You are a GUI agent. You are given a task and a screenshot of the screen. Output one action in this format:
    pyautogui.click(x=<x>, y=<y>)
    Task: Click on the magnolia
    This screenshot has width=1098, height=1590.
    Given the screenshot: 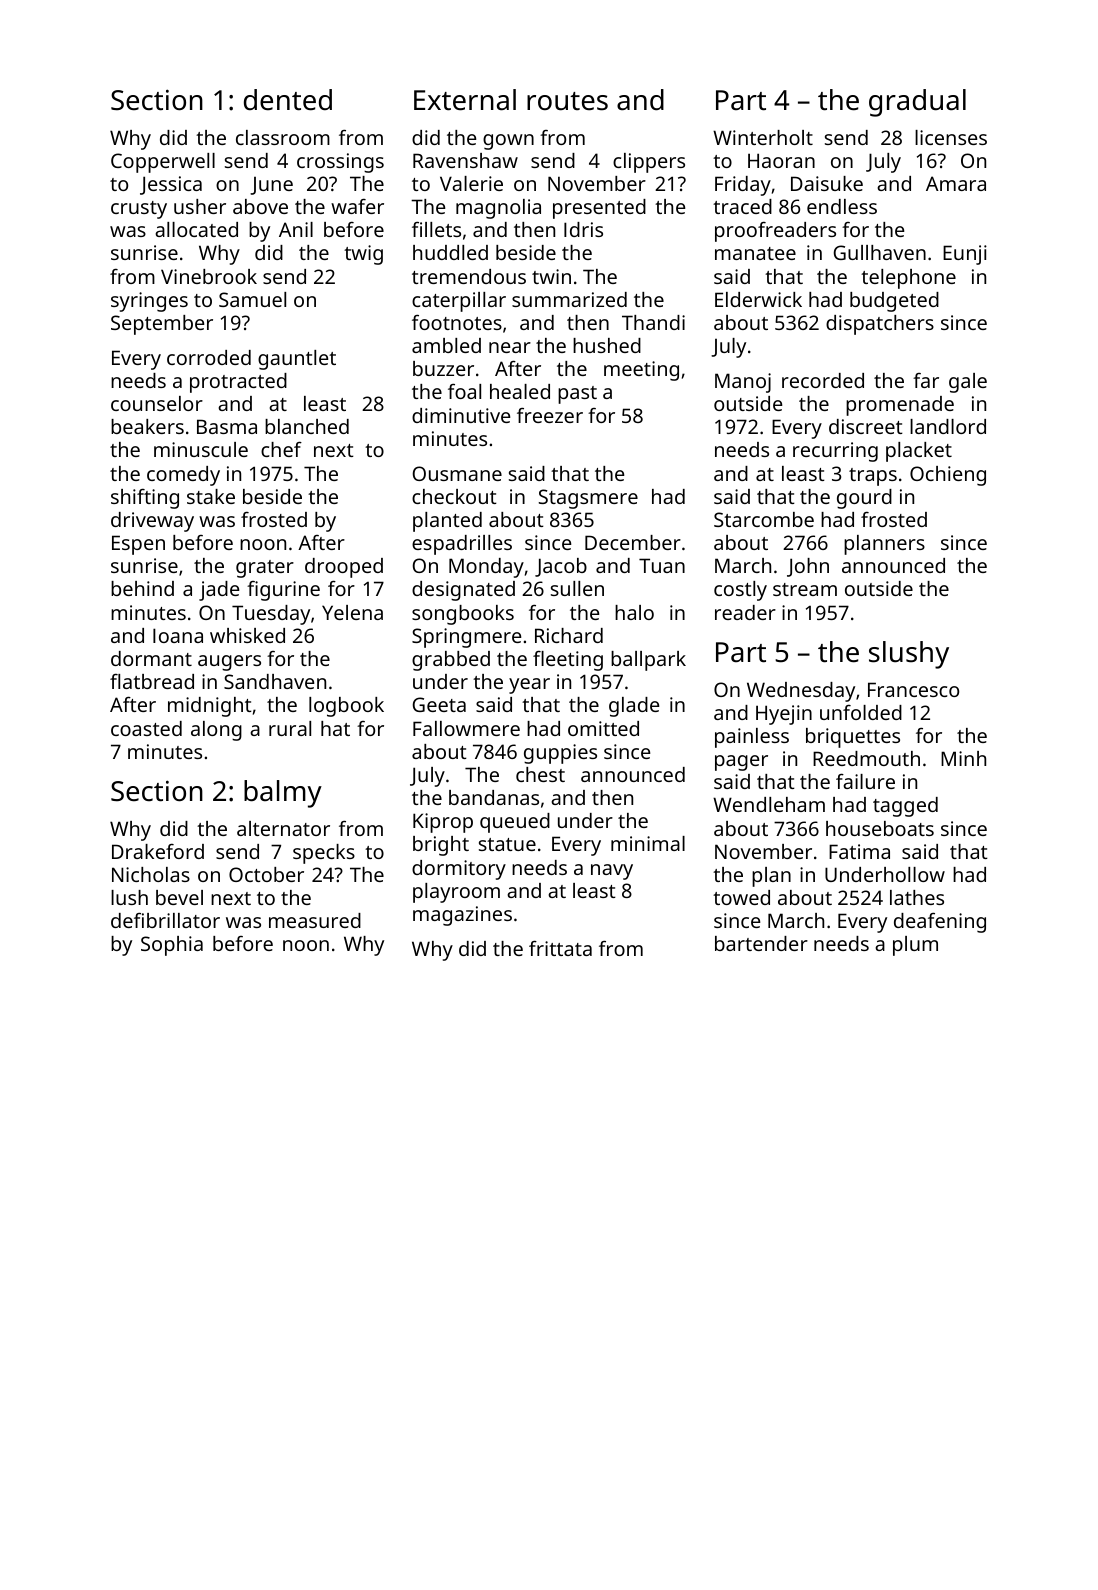 What is the action you would take?
    pyautogui.click(x=498, y=209)
